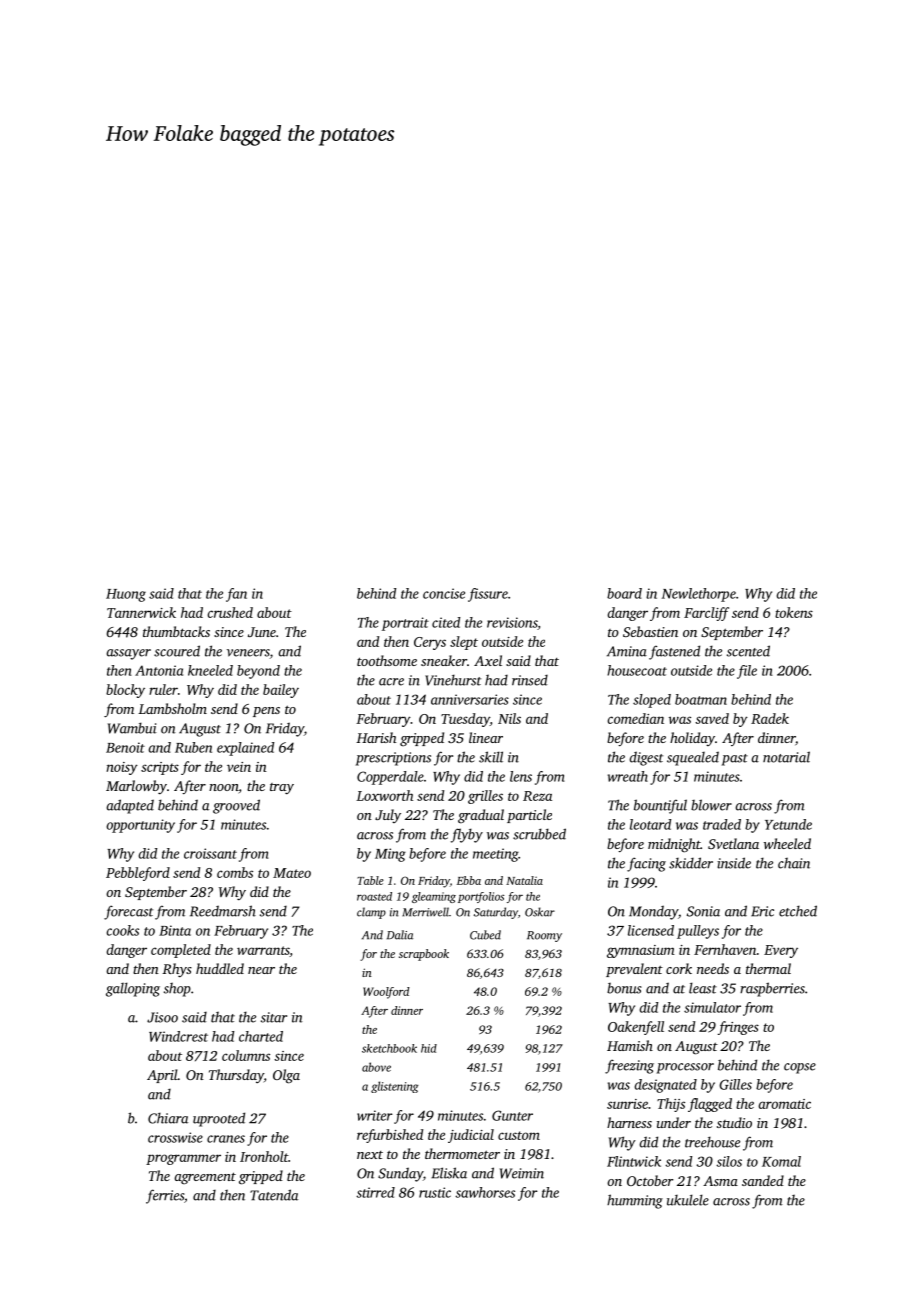  What do you see at coordinates (133, 989) in the document?
I see `galloping` at bounding box center [133, 989].
